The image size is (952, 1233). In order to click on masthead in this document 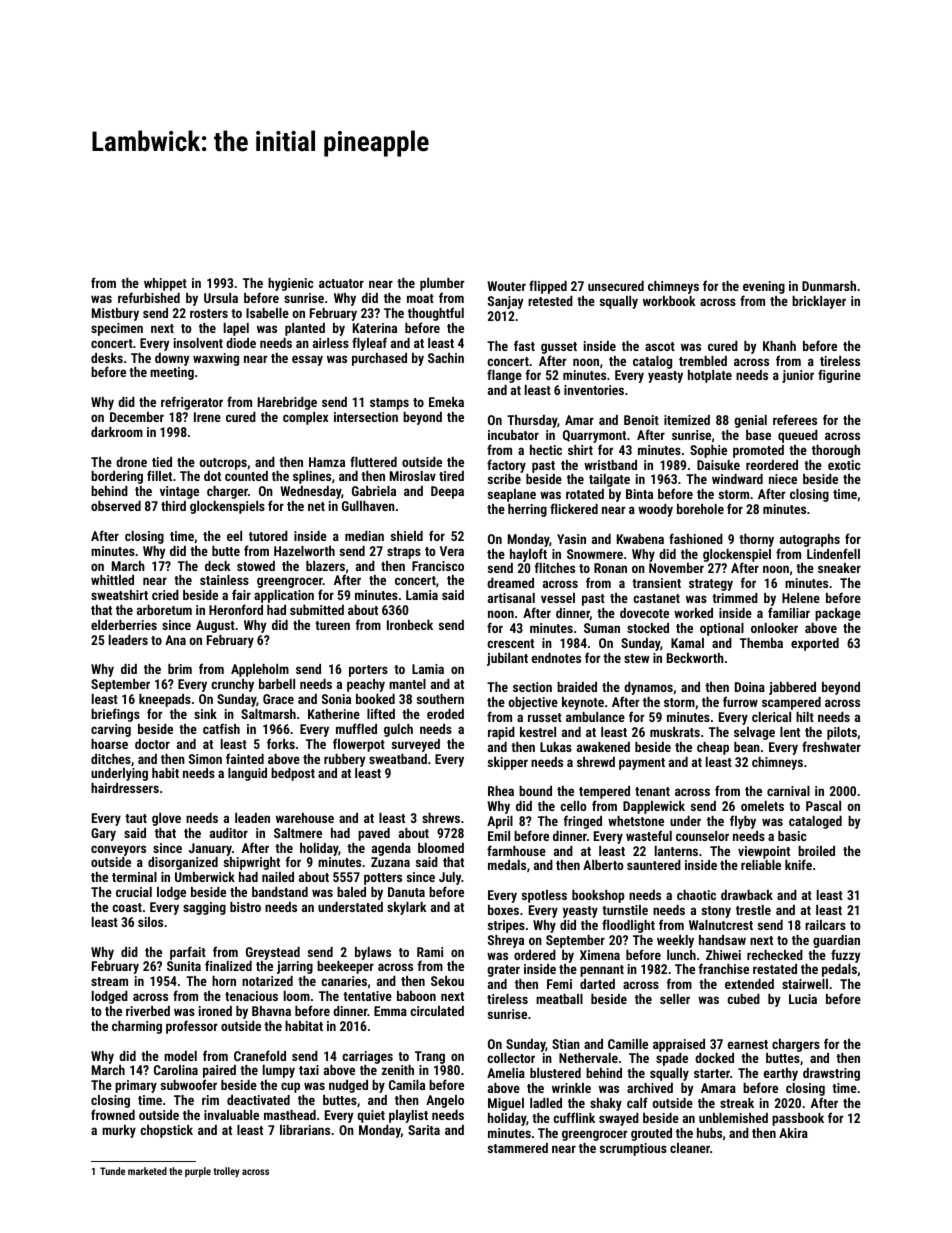, I will do `click(290, 1115)`.
